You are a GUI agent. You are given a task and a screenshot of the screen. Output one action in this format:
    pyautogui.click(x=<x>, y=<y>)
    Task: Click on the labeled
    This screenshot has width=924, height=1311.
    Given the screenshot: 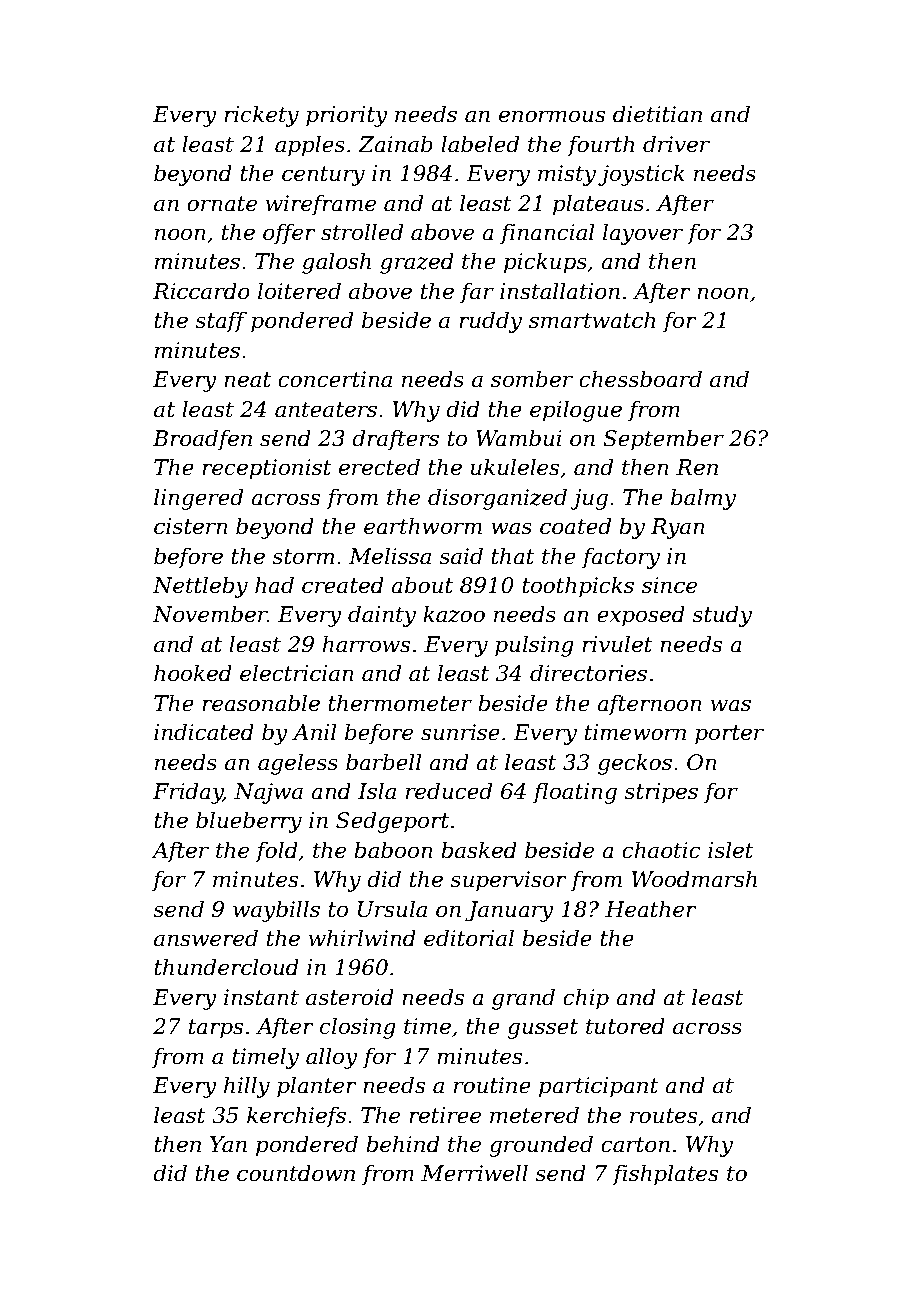 What is the action you would take?
    pyautogui.click(x=480, y=144)
